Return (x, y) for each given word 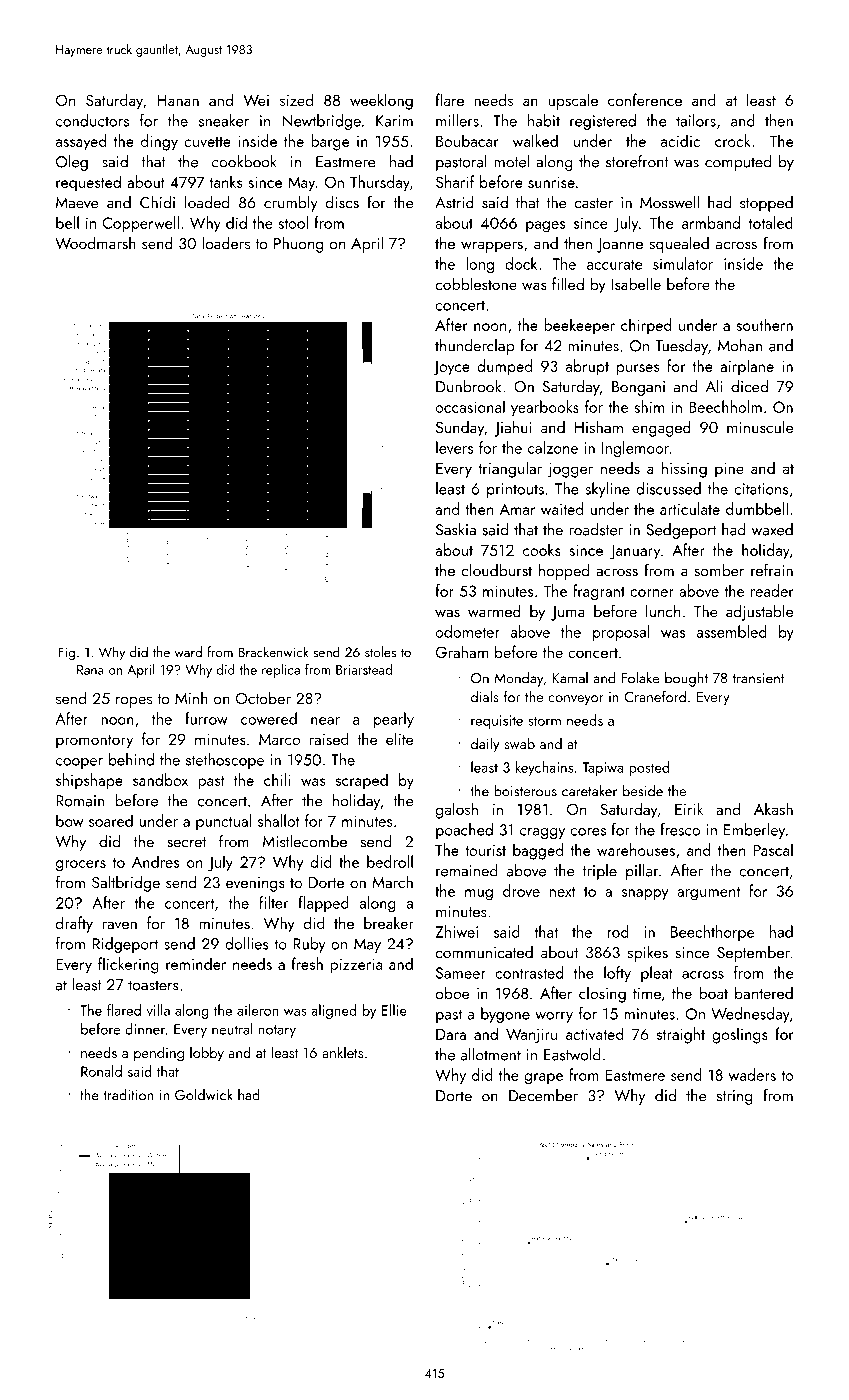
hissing (684, 469)
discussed (668, 488)
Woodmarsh (95, 243)
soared (111, 820)
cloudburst (497, 570)
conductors (92, 120)
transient (758, 678)
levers (454, 447)
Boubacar (467, 140)
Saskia (456, 529)
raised (329, 738)
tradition (128, 1095)
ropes (134, 702)
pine (729, 470)
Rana (90, 670)
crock (733, 140)
